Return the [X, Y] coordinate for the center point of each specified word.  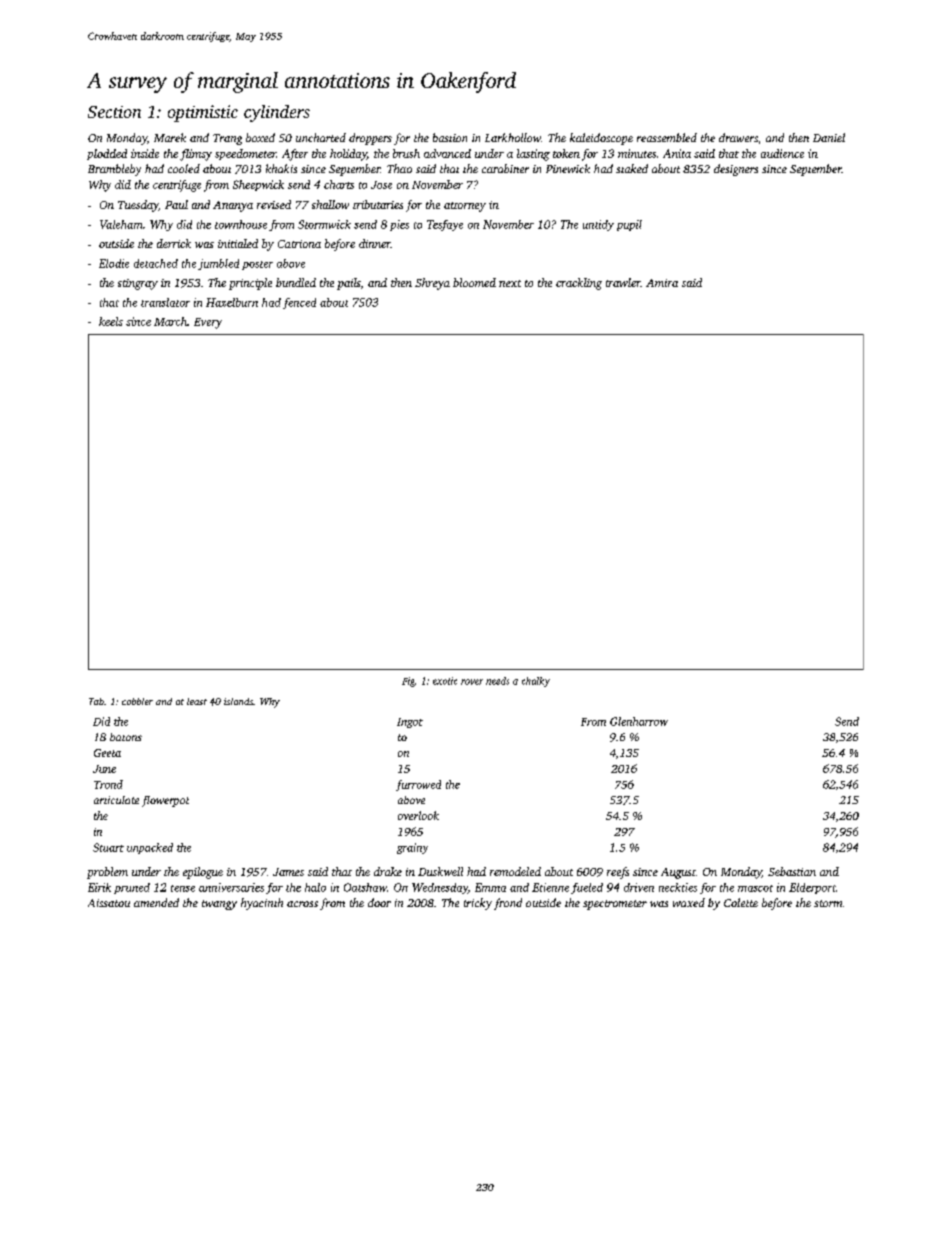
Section [114, 112]
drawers [738, 137]
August [678, 873]
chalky [536, 682]
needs [497, 681]
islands [238, 701]
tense [183, 888]
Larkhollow [513, 137]
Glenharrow [639, 721]
